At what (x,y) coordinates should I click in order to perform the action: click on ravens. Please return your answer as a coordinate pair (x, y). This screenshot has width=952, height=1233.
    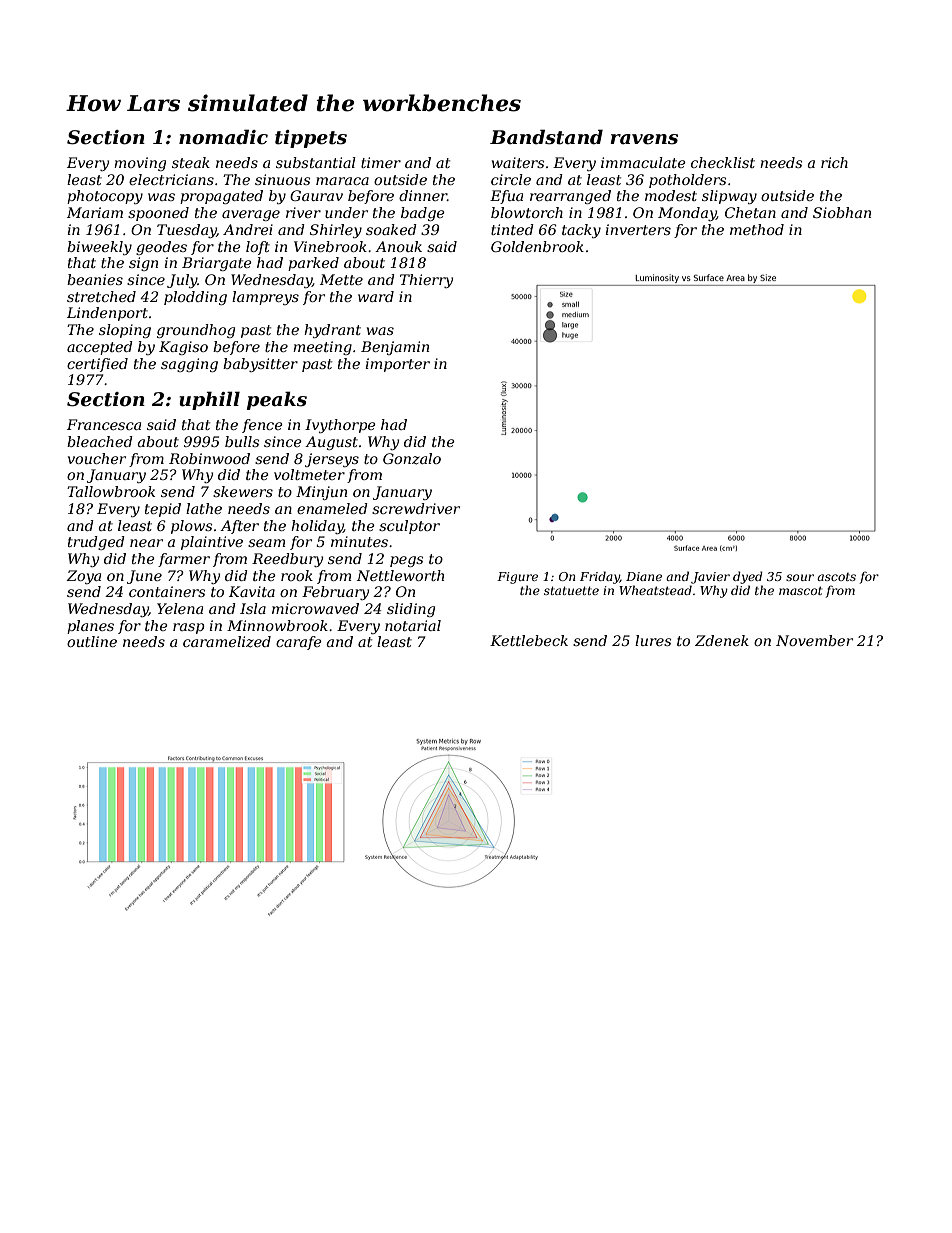
    Looking at the image, I should click on (644, 139).
